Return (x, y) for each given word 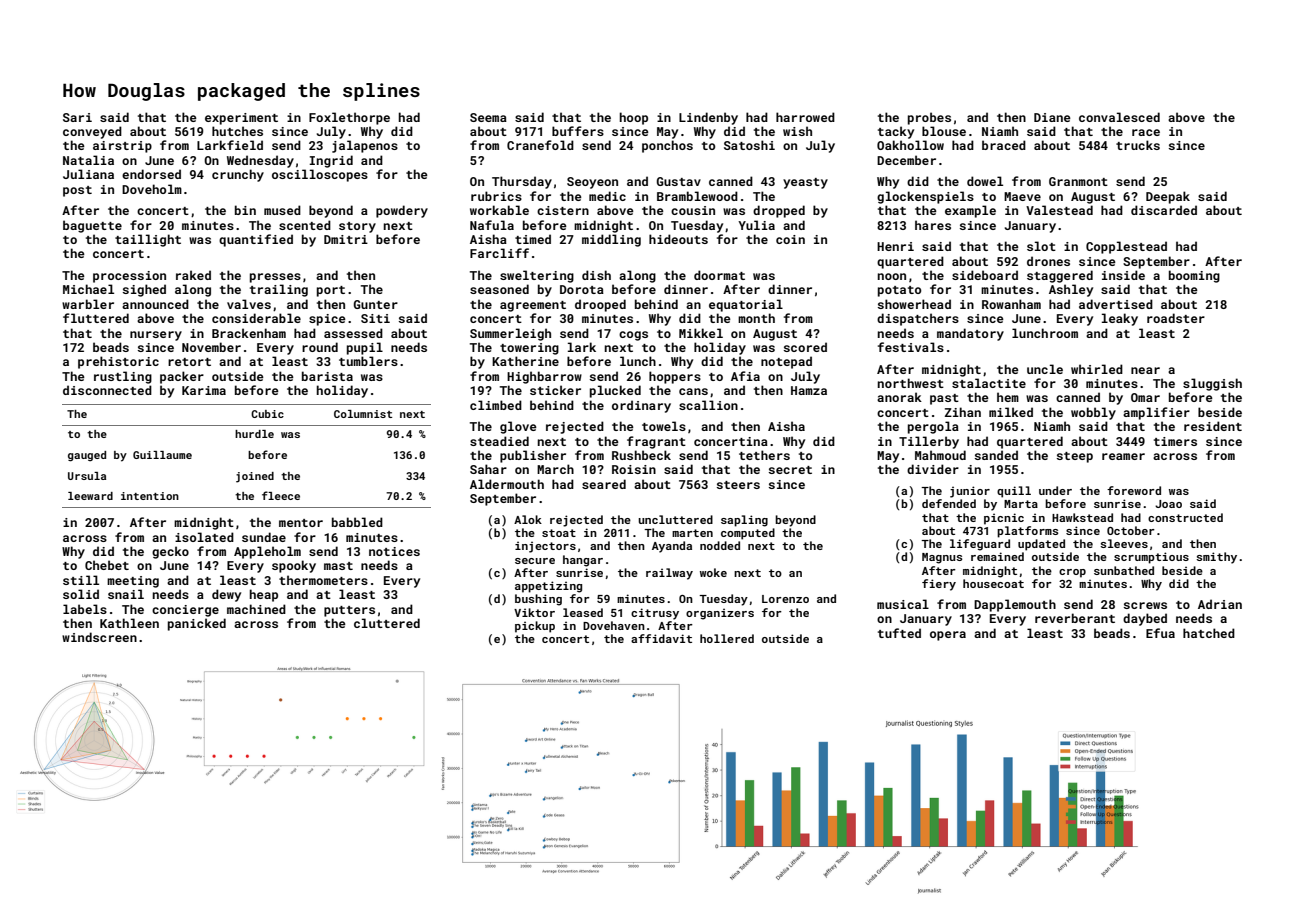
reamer (1123, 456)
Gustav (679, 181)
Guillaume (162, 455)
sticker (555, 390)
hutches (237, 131)
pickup (535, 627)
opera (948, 636)
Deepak (1168, 197)
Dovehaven (614, 625)
